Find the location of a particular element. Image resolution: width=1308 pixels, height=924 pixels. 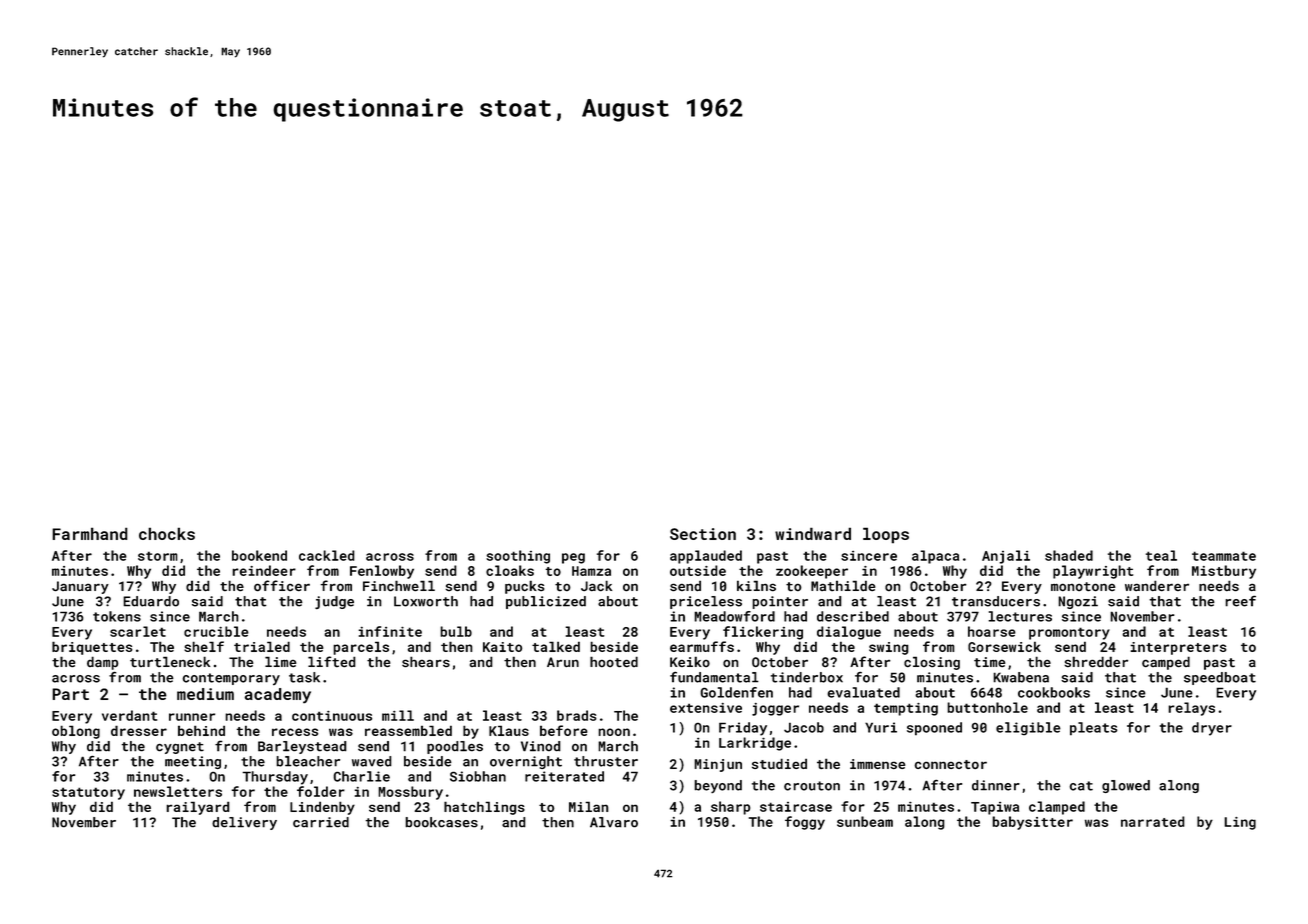

closing is located at coordinates (932, 663).
